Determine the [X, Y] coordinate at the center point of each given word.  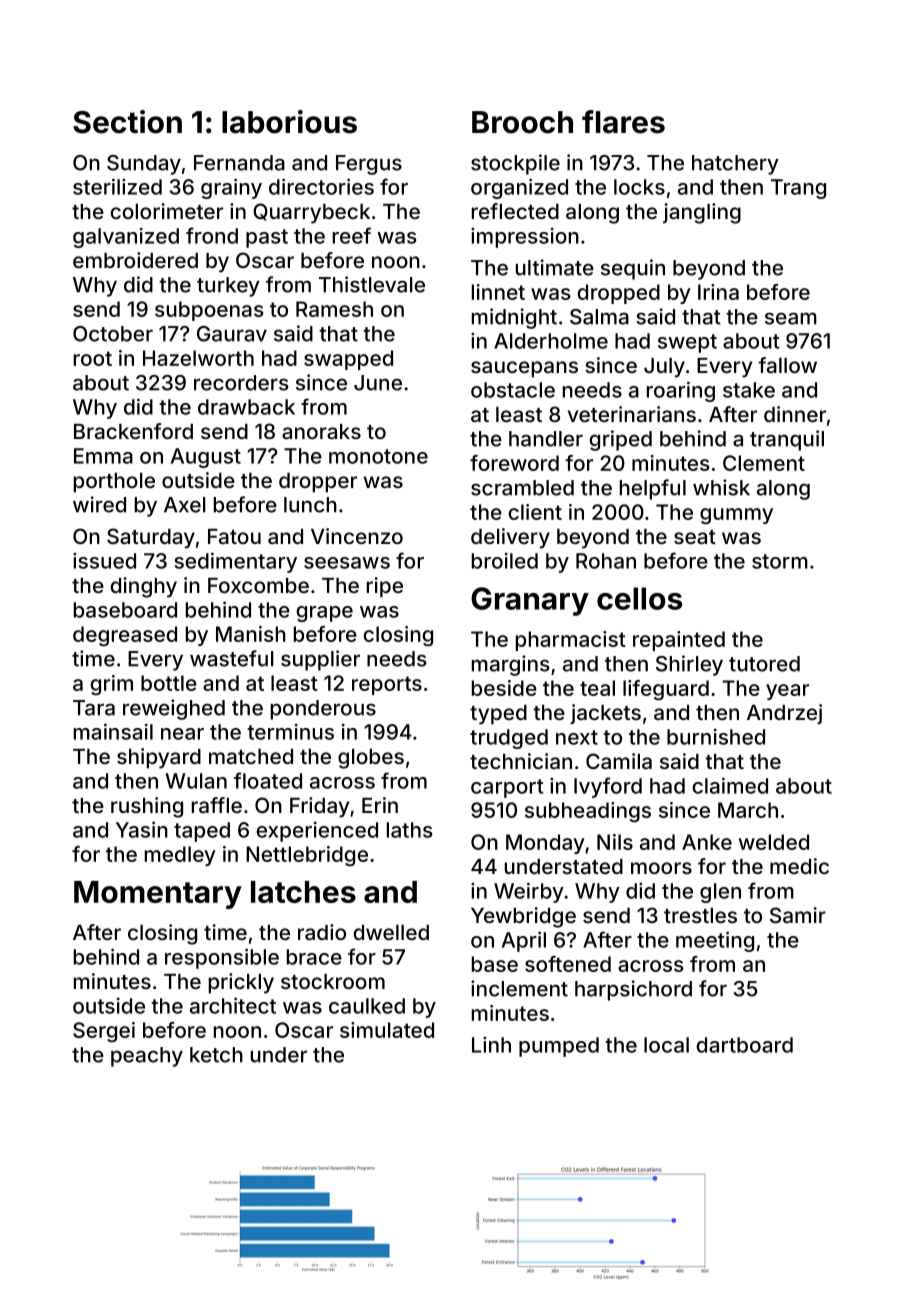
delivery [510, 538]
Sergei [104, 1032]
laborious [289, 122]
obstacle [513, 390]
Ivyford [608, 787]
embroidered [135, 260]
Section [127, 122]
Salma [599, 317]
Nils [615, 842]
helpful [653, 489]
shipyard [159, 758]
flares [623, 122]
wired [99, 504]
